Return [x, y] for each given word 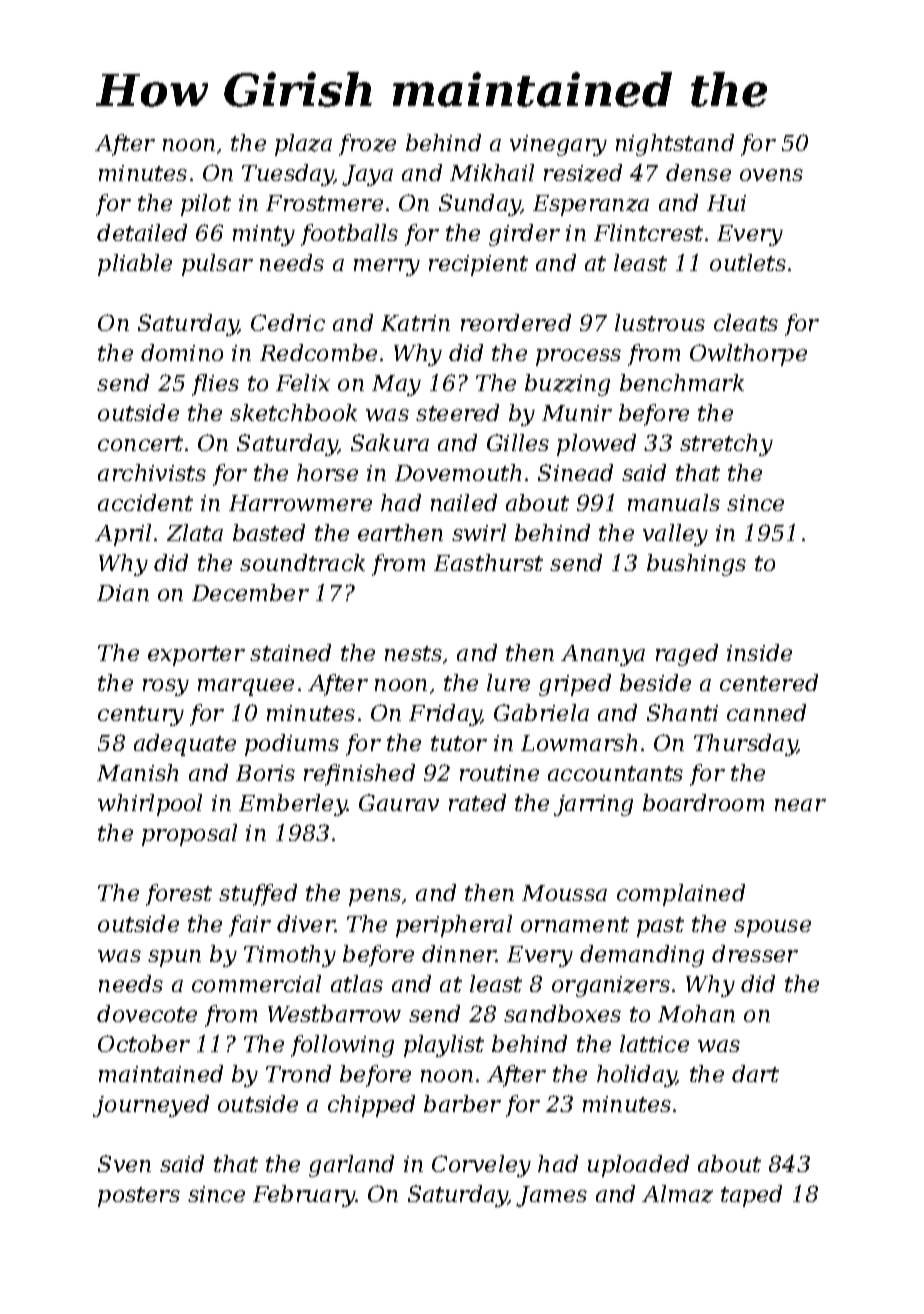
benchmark [682, 382]
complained [681, 895]
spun [174, 958]
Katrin [415, 323]
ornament [575, 924]
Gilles [518, 442]
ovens [771, 175]
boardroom [703, 802]
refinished [359, 775]
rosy [166, 687]
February [304, 1196]
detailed [142, 232]
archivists [152, 472]
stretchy [726, 445]
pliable [135, 265]
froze [367, 145]
